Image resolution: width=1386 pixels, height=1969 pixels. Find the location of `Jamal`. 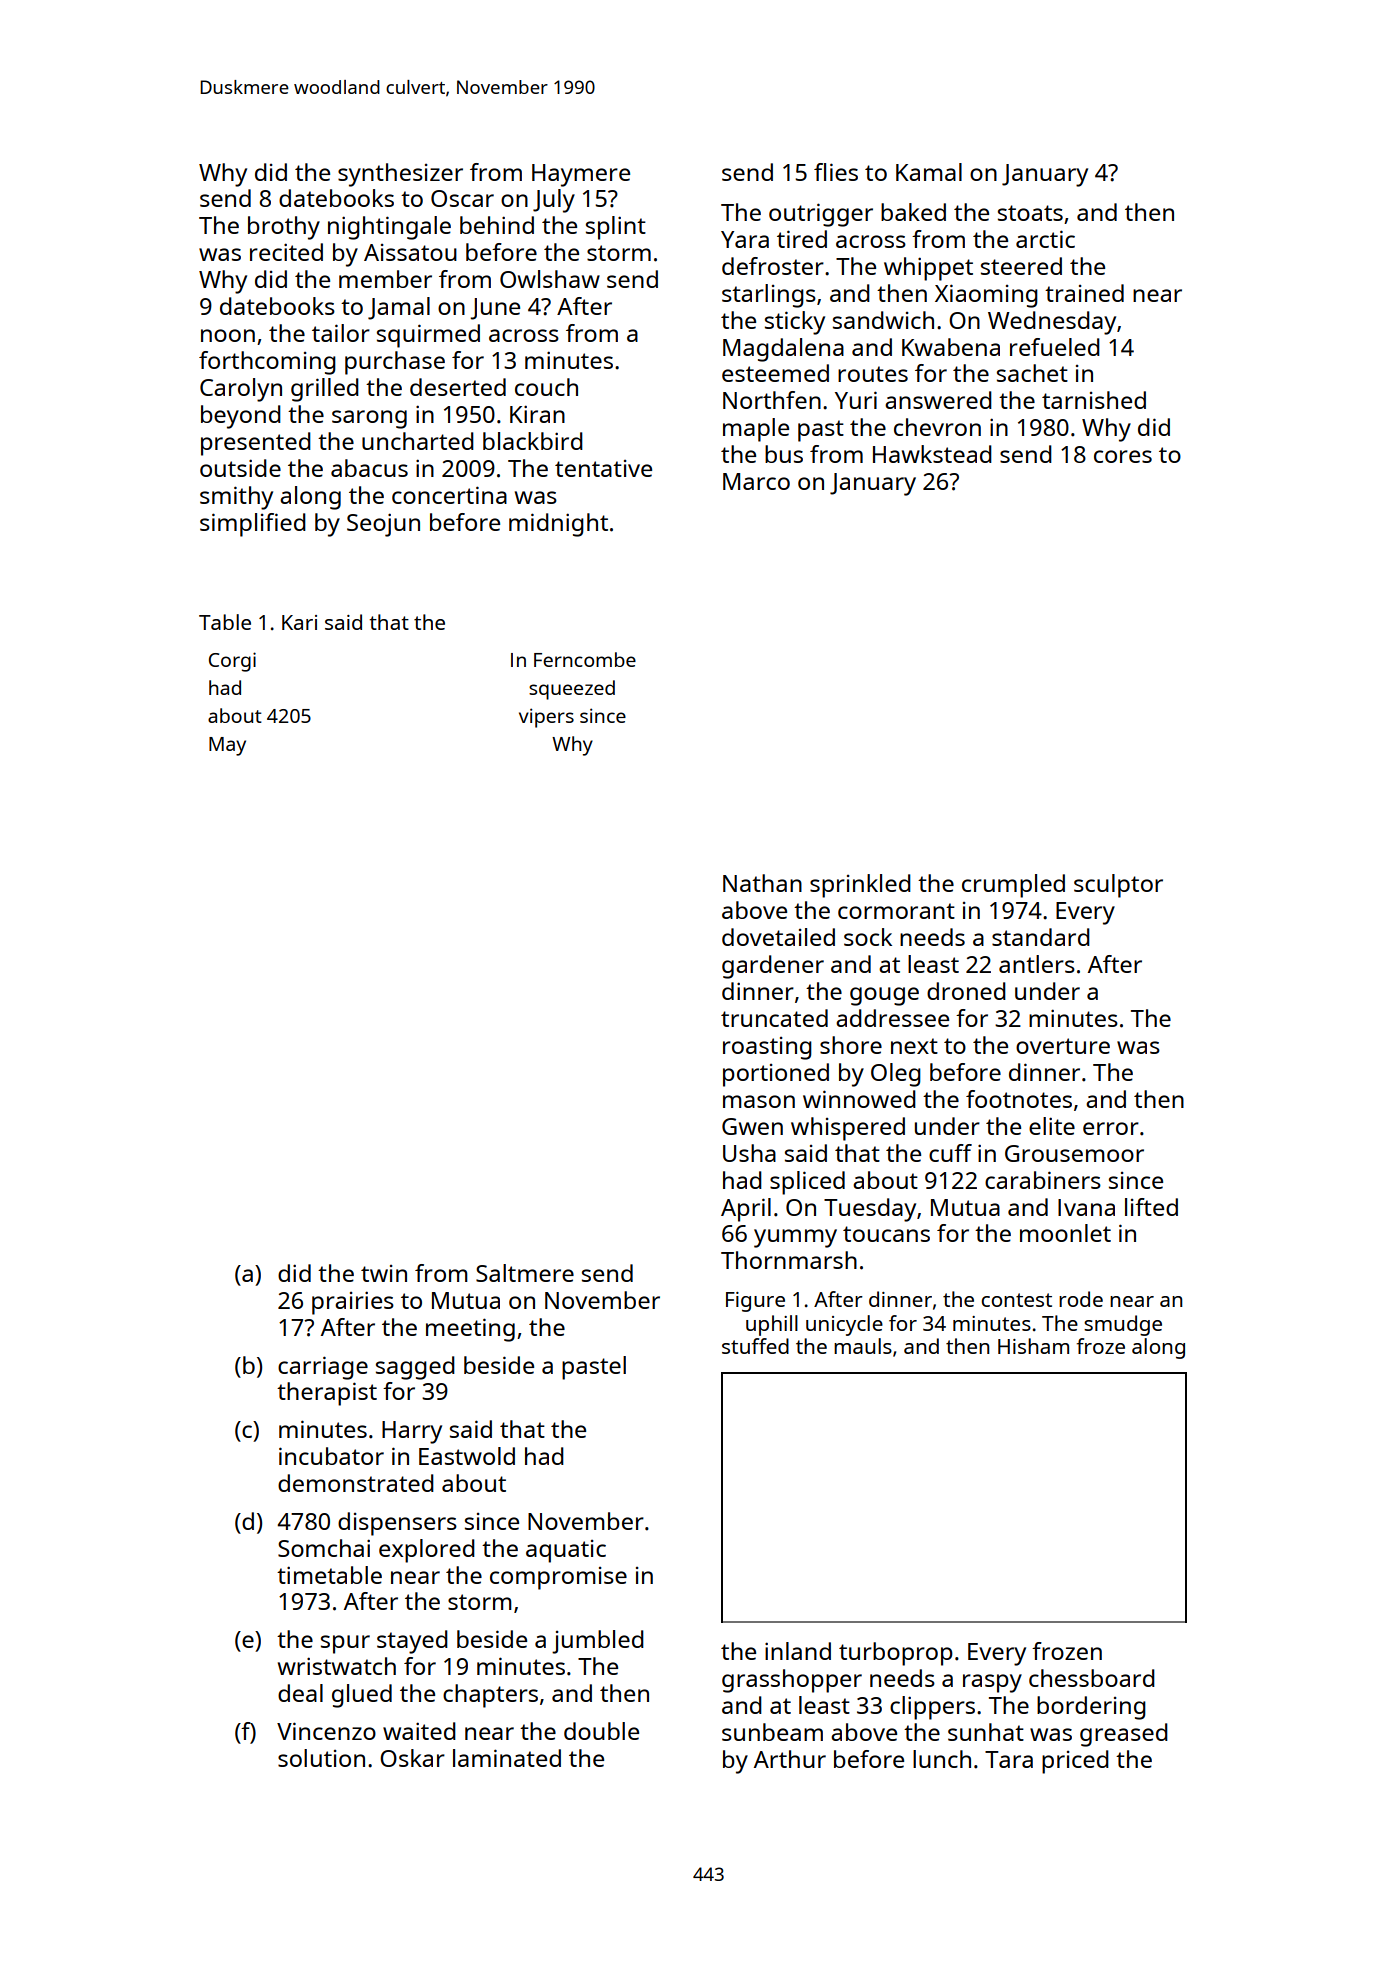

Jamal is located at coordinates (399, 308).
